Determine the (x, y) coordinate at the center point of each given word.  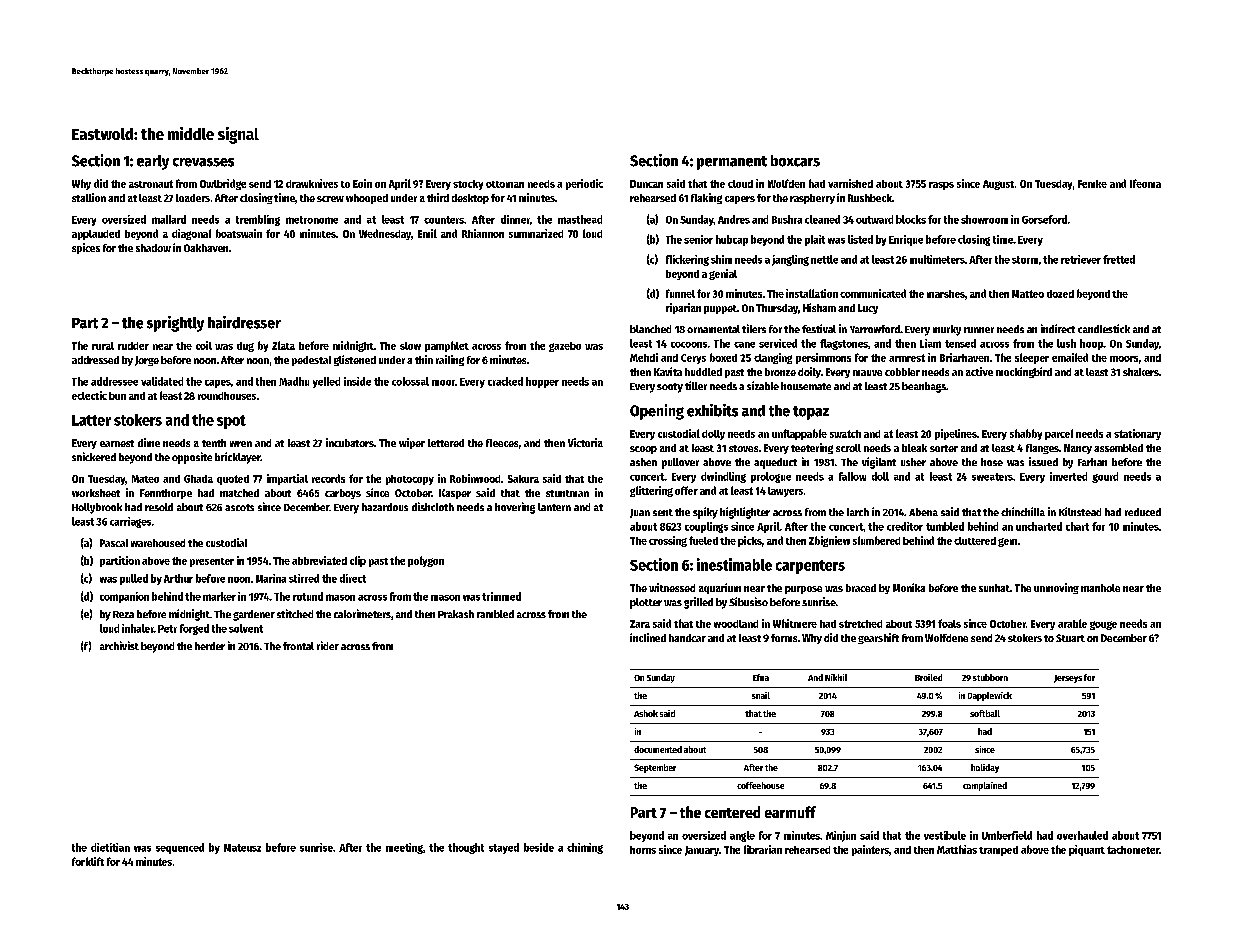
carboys (343, 494)
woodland (736, 624)
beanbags (924, 387)
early (153, 162)
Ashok (646, 713)
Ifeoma (1145, 183)
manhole (1100, 588)
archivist (119, 645)
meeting (404, 848)
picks (750, 541)
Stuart (1070, 638)
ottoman (505, 184)
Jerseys (1068, 679)
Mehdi (644, 357)
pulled (134, 579)
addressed (95, 360)
